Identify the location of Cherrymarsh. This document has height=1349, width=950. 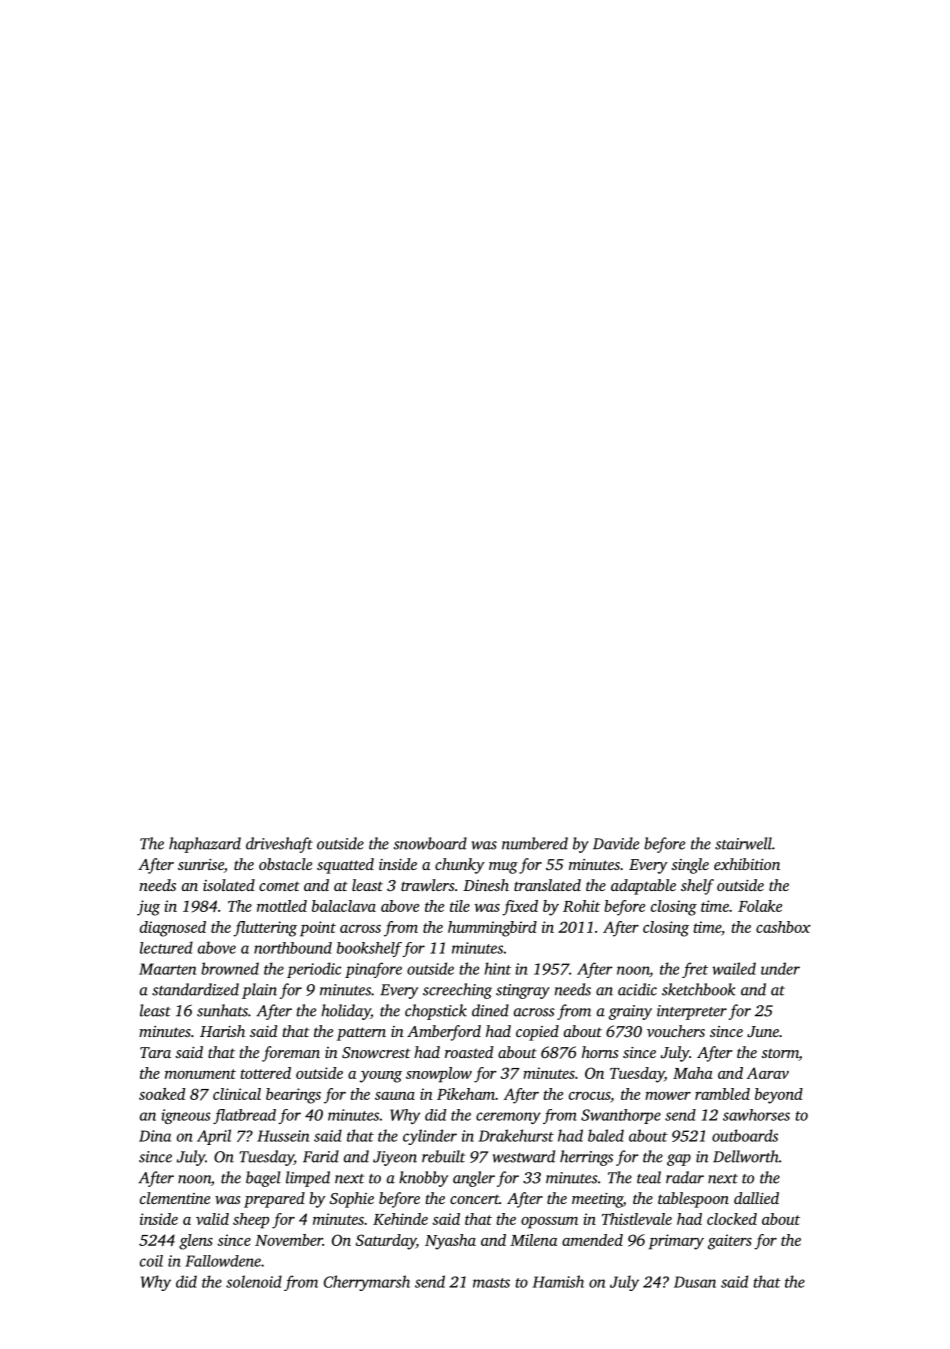
(367, 1283).
